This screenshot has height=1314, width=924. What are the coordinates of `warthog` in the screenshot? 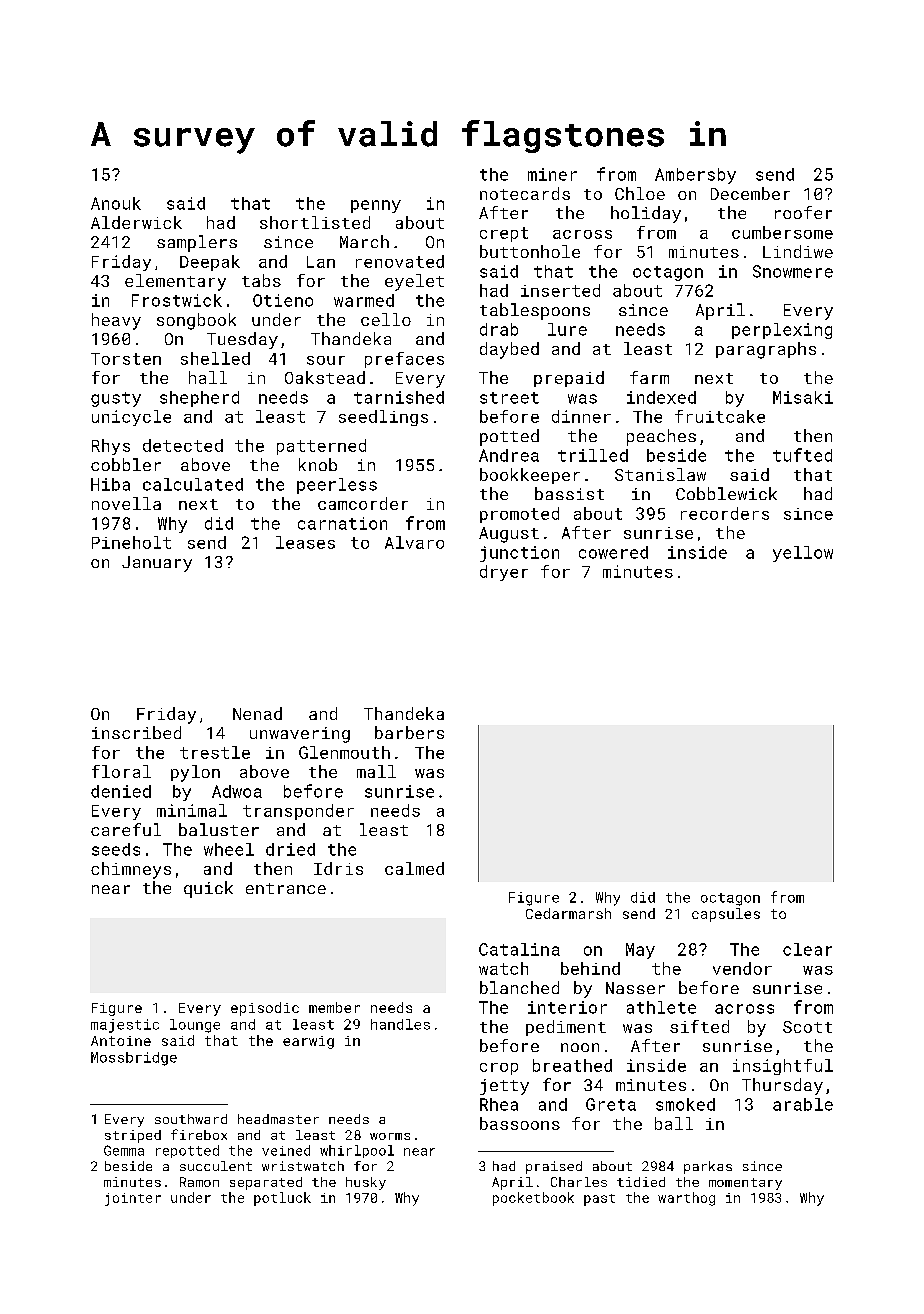 It's located at (686, 1199).
